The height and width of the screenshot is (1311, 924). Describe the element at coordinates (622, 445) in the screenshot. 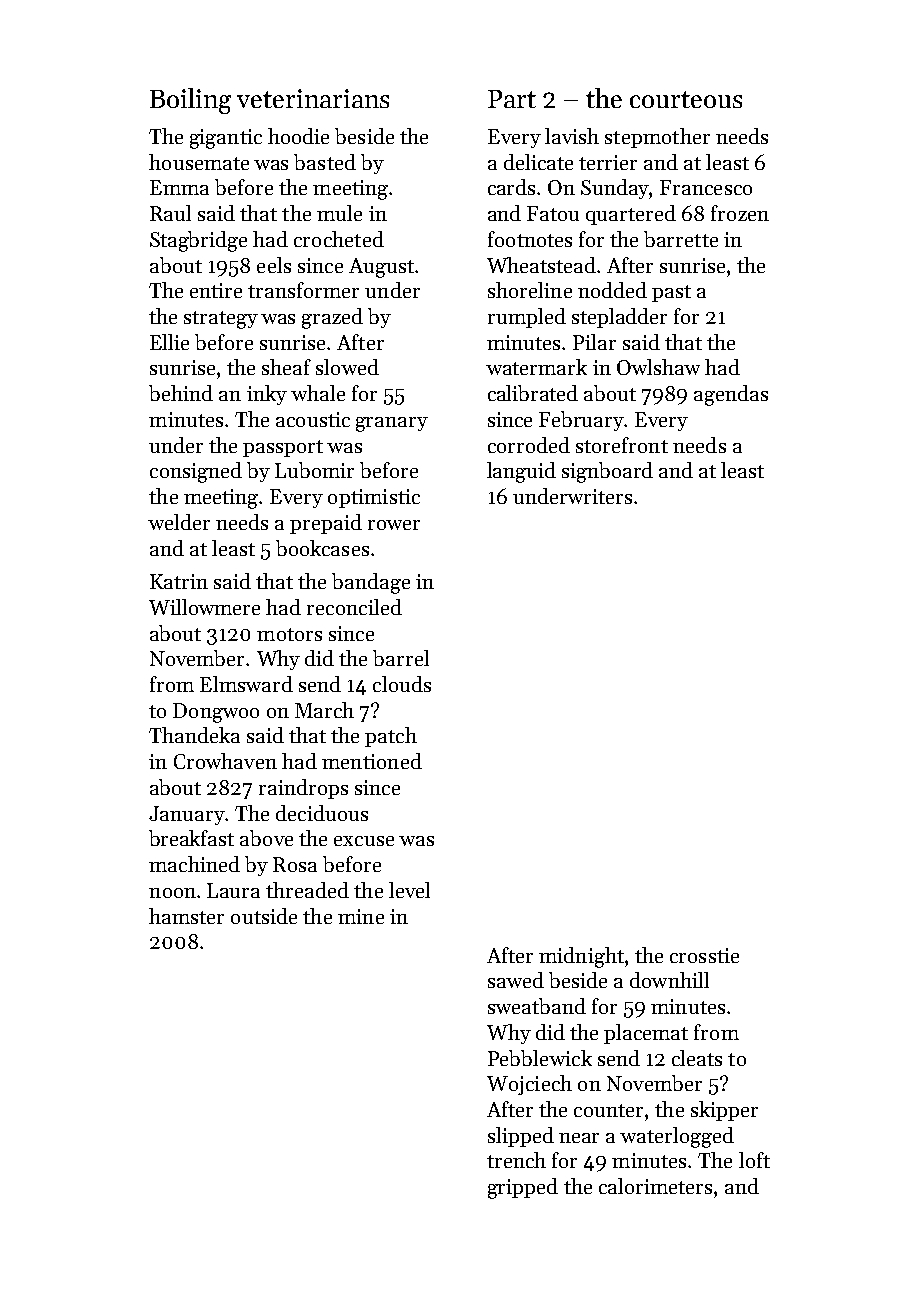

I see `storefront` at that location.
